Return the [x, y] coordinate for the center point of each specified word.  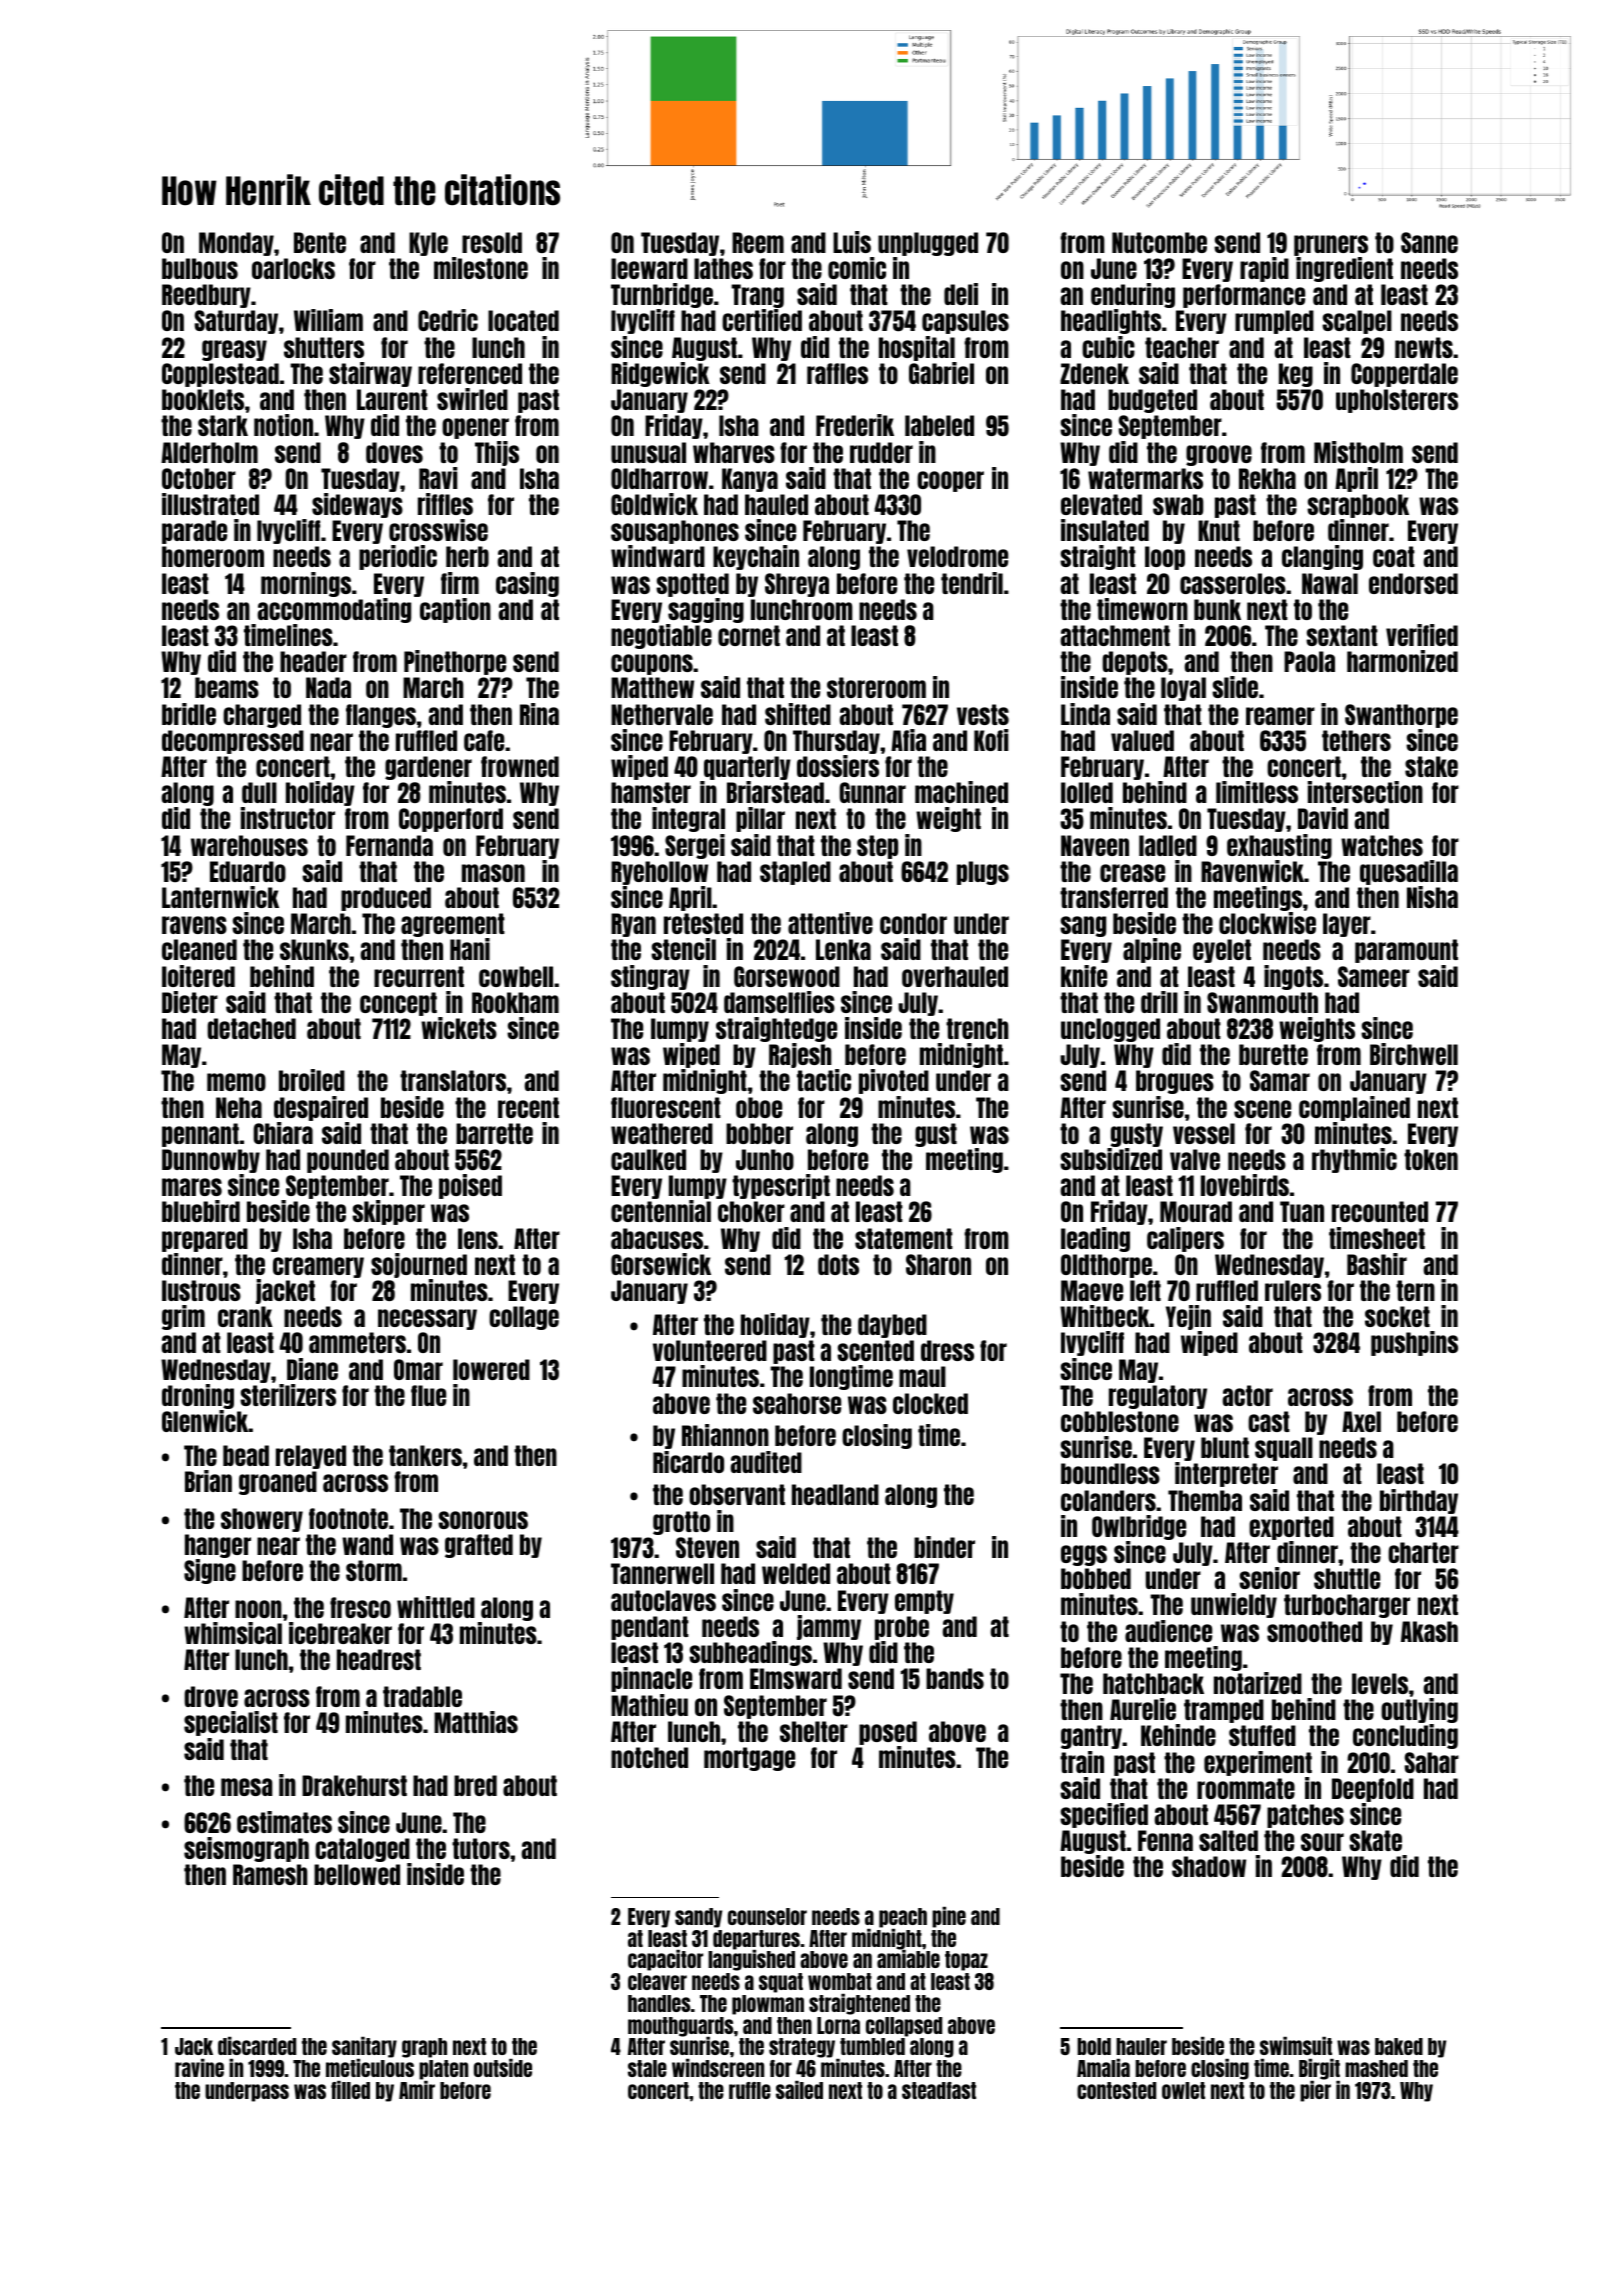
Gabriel [941, 373]
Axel [1361, 1421]
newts [1424, 347]
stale [647, 2068]
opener [475, 428]
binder [944, 1547]
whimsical [233, 1633]
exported [1291, 1528]
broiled [312, 1080]
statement [904, 1238]
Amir [417, 2090]
